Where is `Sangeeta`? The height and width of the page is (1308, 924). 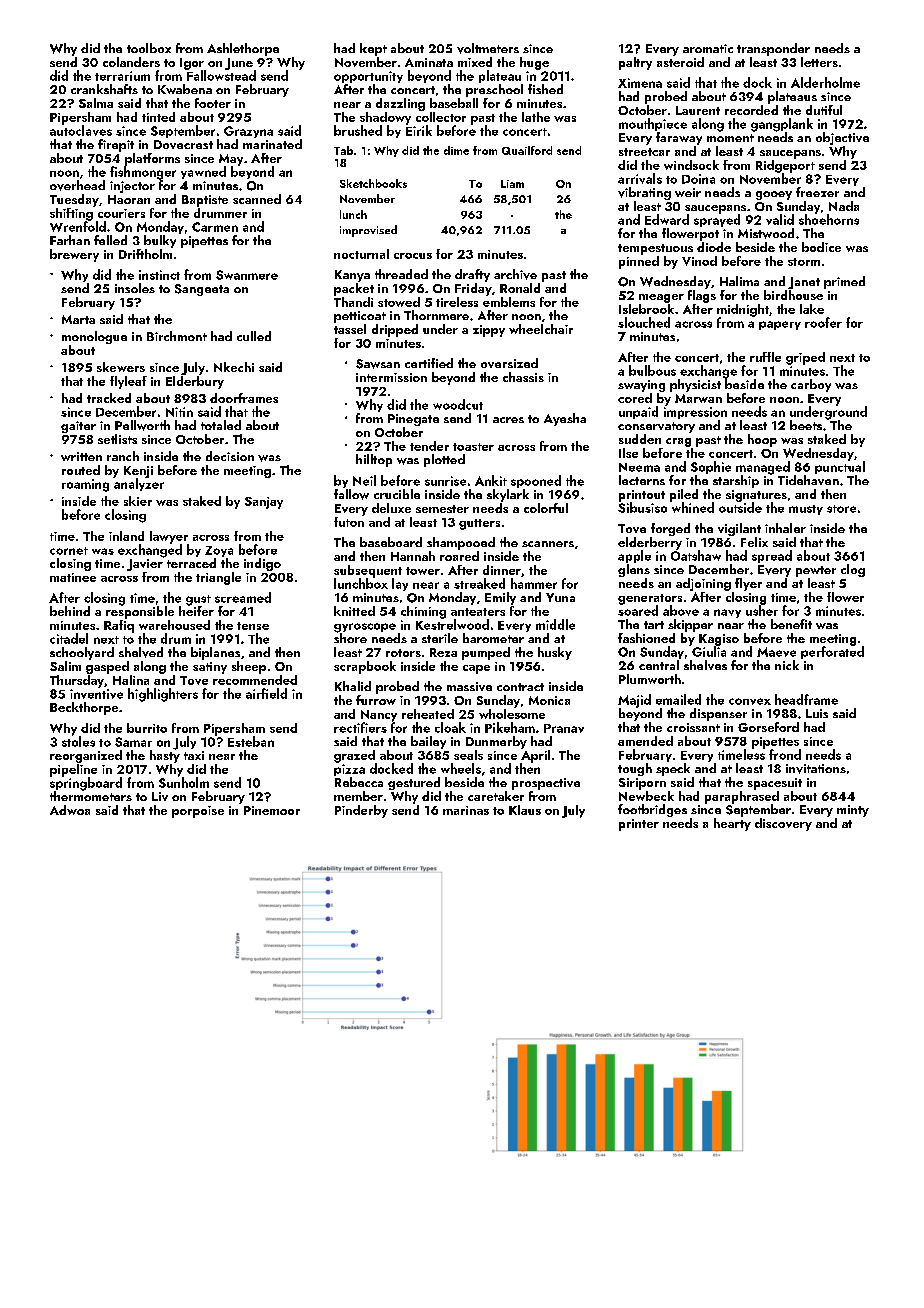
Sangeeta is located at coordinates (202, 290).
